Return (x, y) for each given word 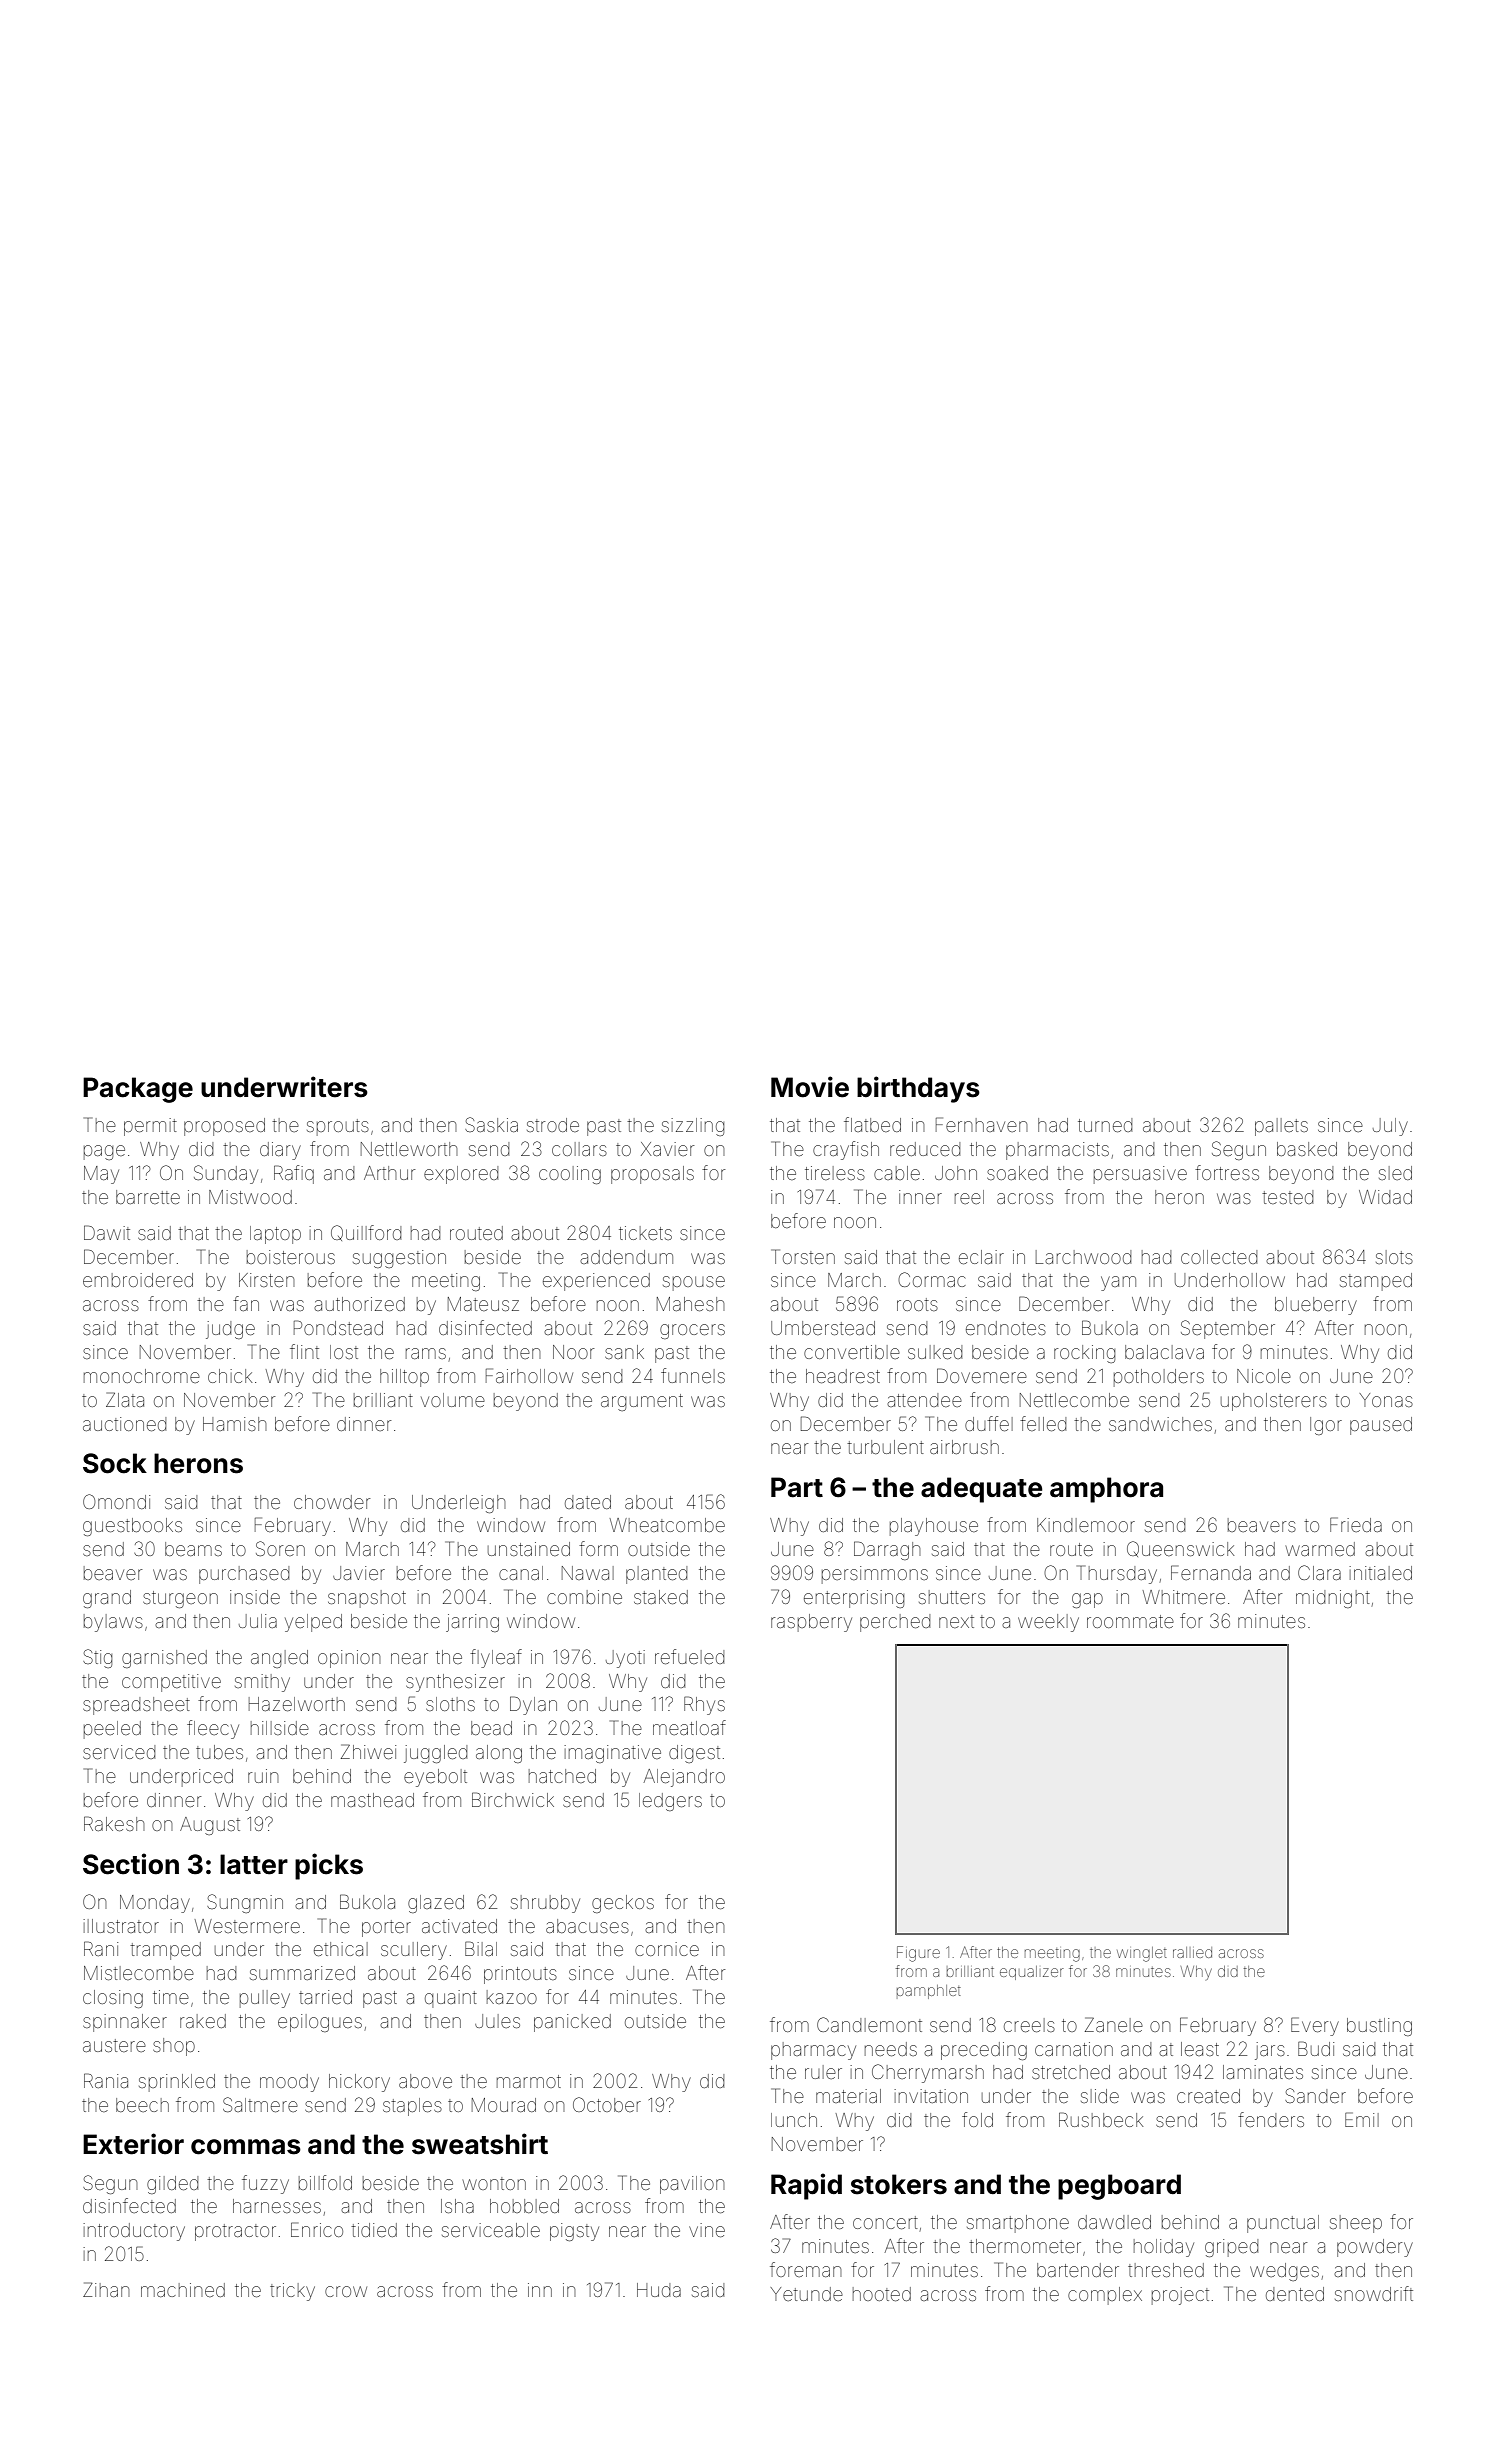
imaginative (612, 1754)
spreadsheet (136, 1706)
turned (1105, 1125)
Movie (810, 1087)
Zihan (106, 2289)
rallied (1192, 1952)
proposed (224, 1127)
